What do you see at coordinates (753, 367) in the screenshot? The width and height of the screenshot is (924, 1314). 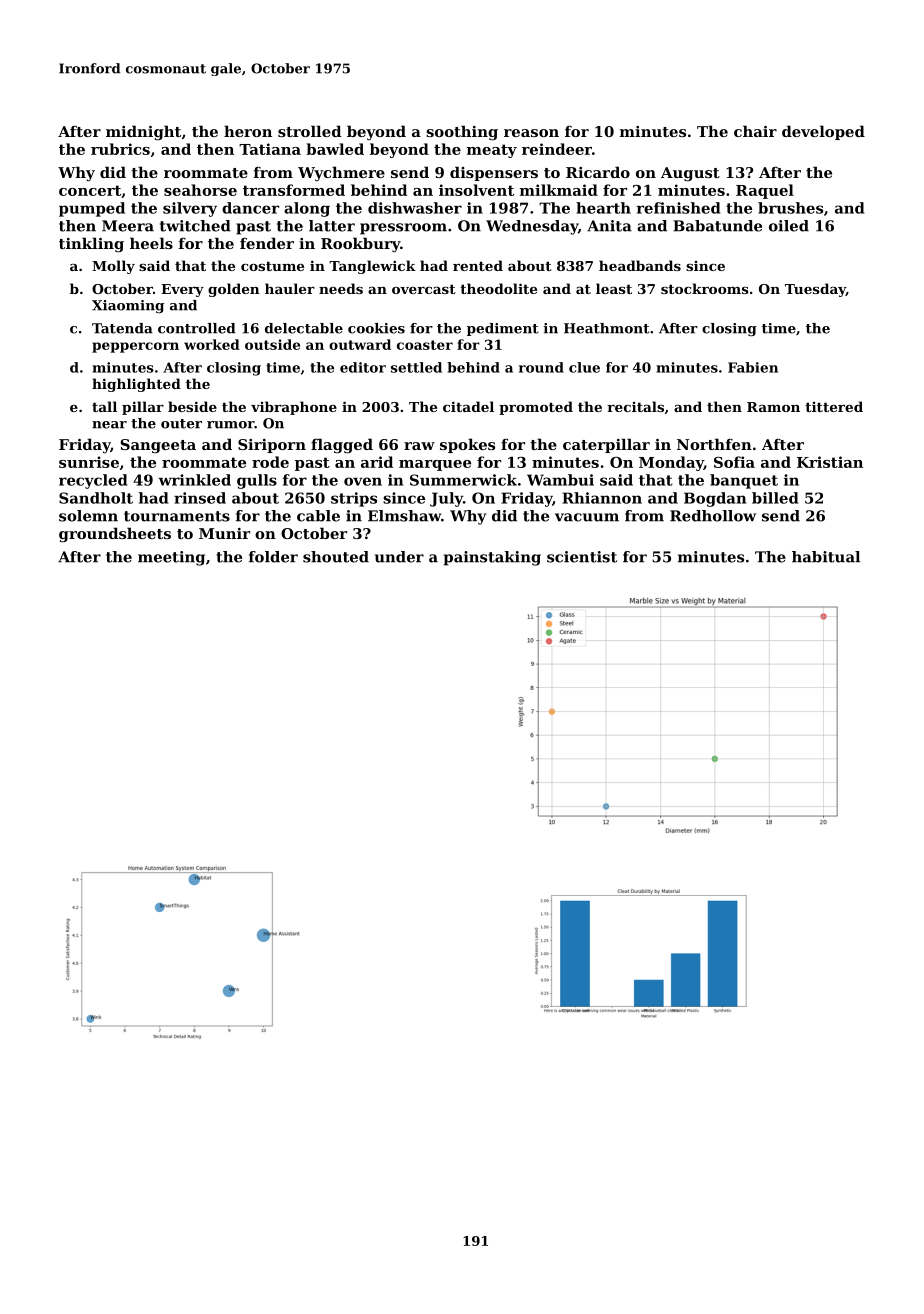 I see `Fabien` at bounding box center [753, 367].
